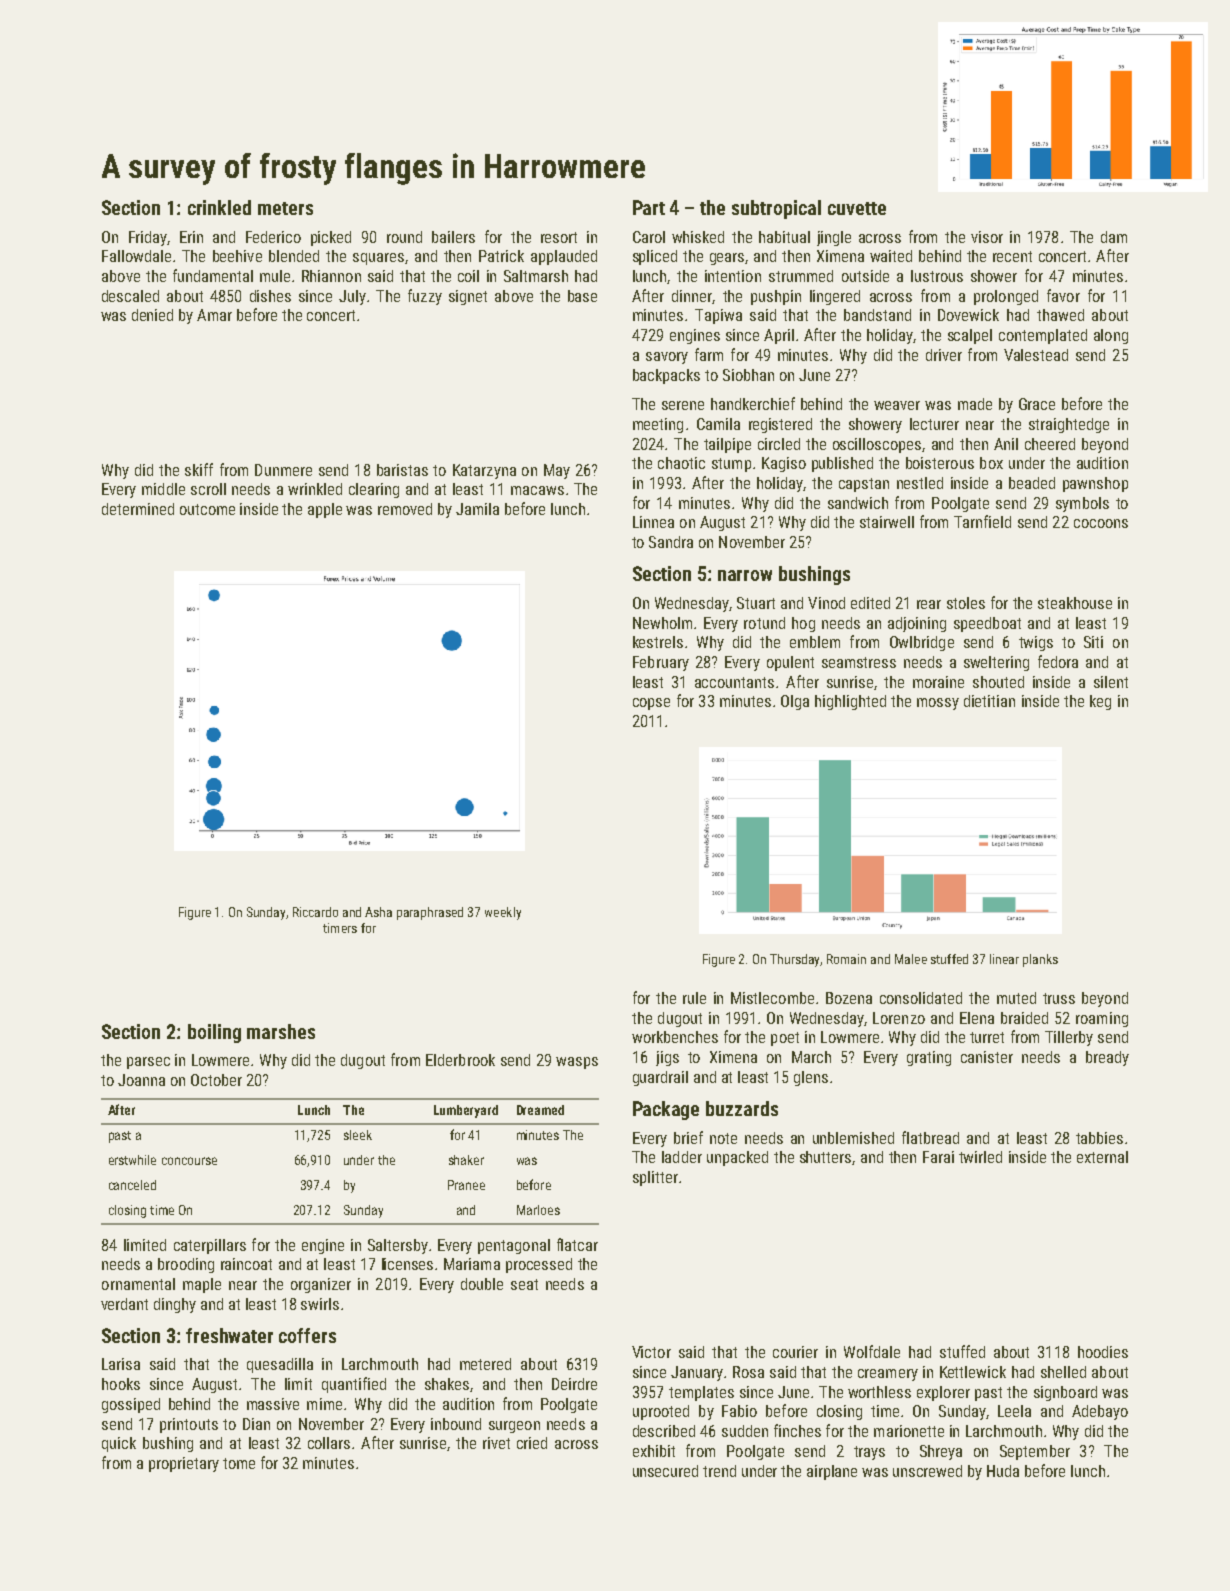 Image resolution: width=1230 pixels, height=1591 pixels. I want to click on rivet, so click(496, 1443).
